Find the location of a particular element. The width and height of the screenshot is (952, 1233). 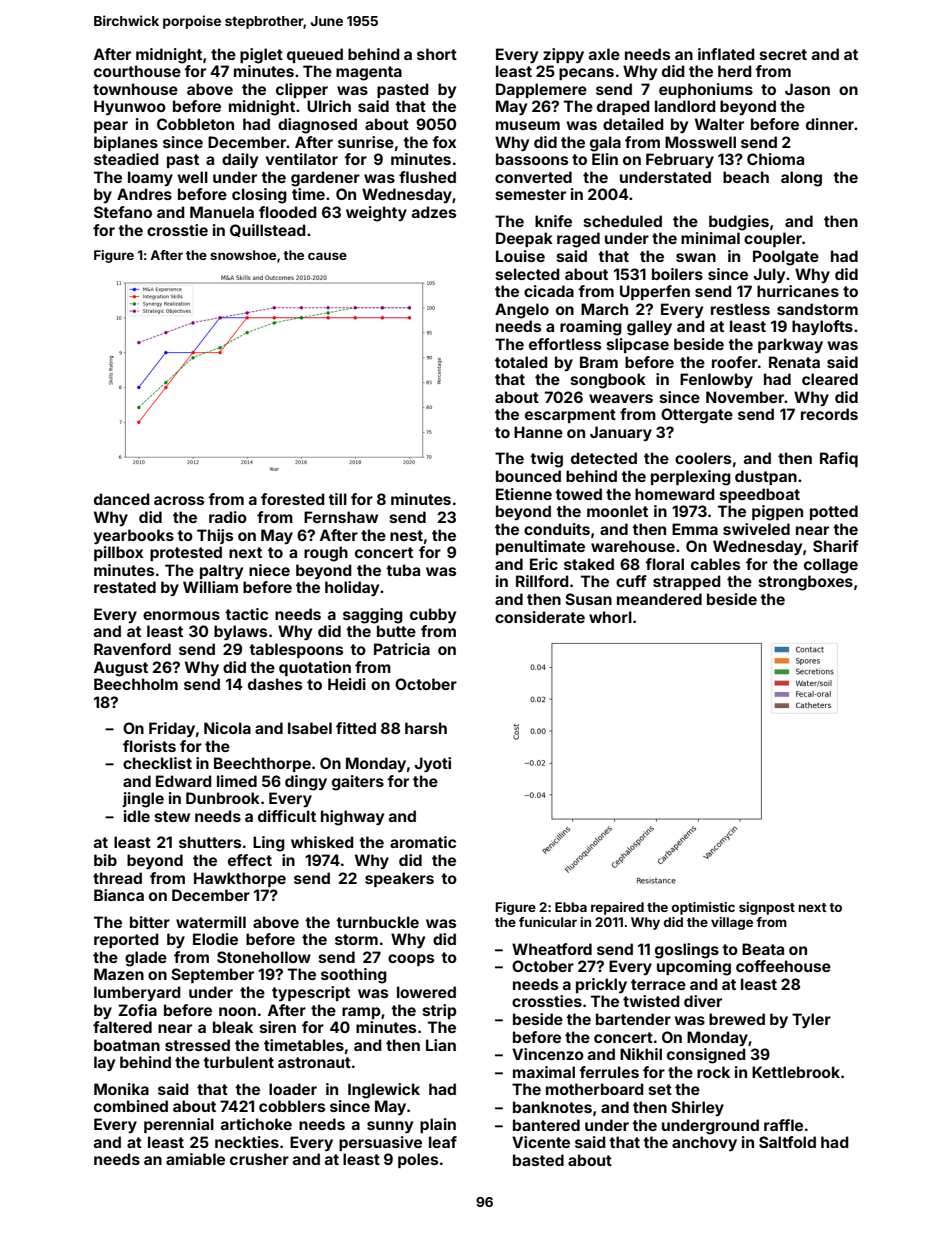

considerate is located at coordinates (540, 617).
